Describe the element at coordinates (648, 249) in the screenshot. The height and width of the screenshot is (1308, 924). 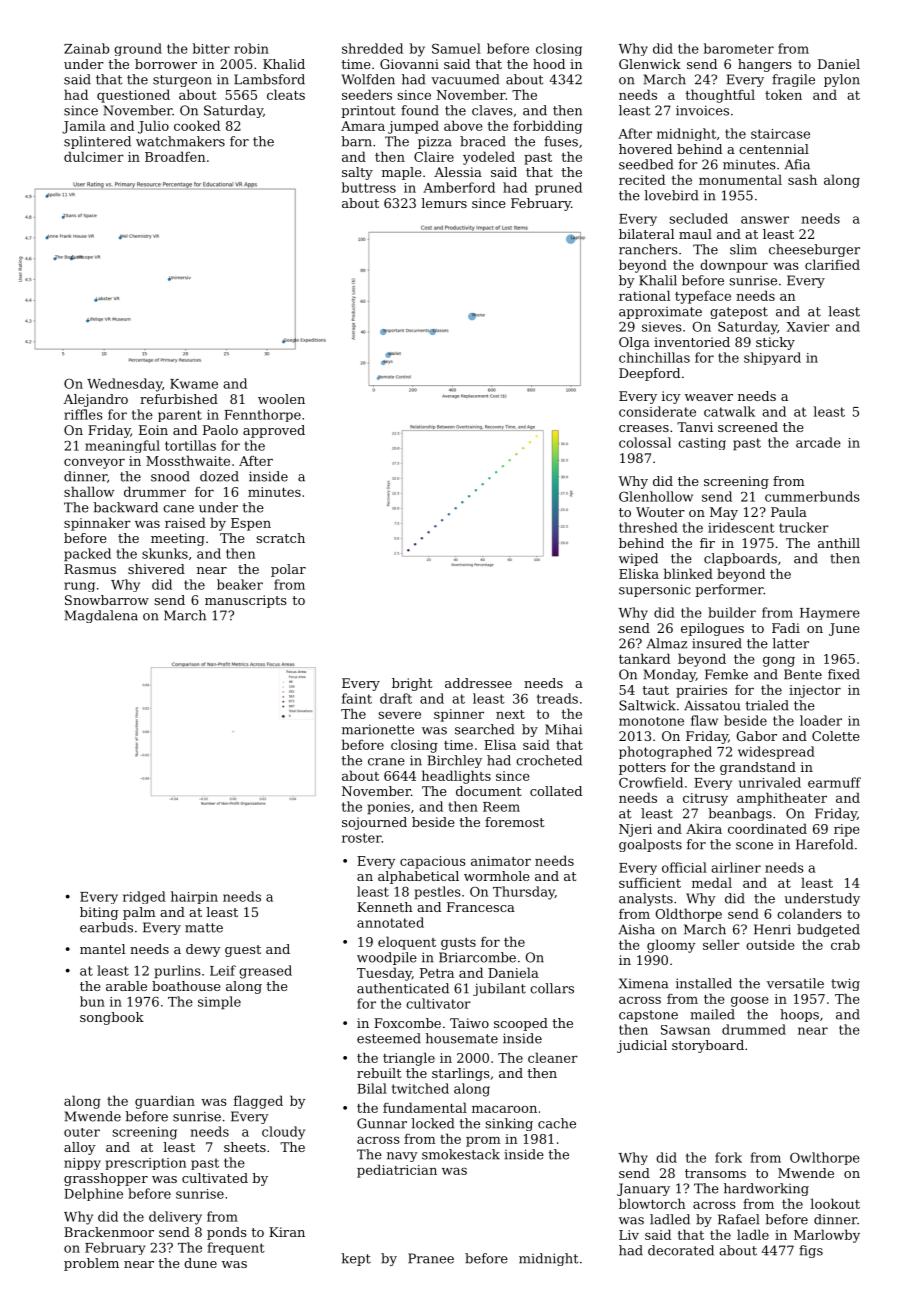
I see `ranchers` at that location.
